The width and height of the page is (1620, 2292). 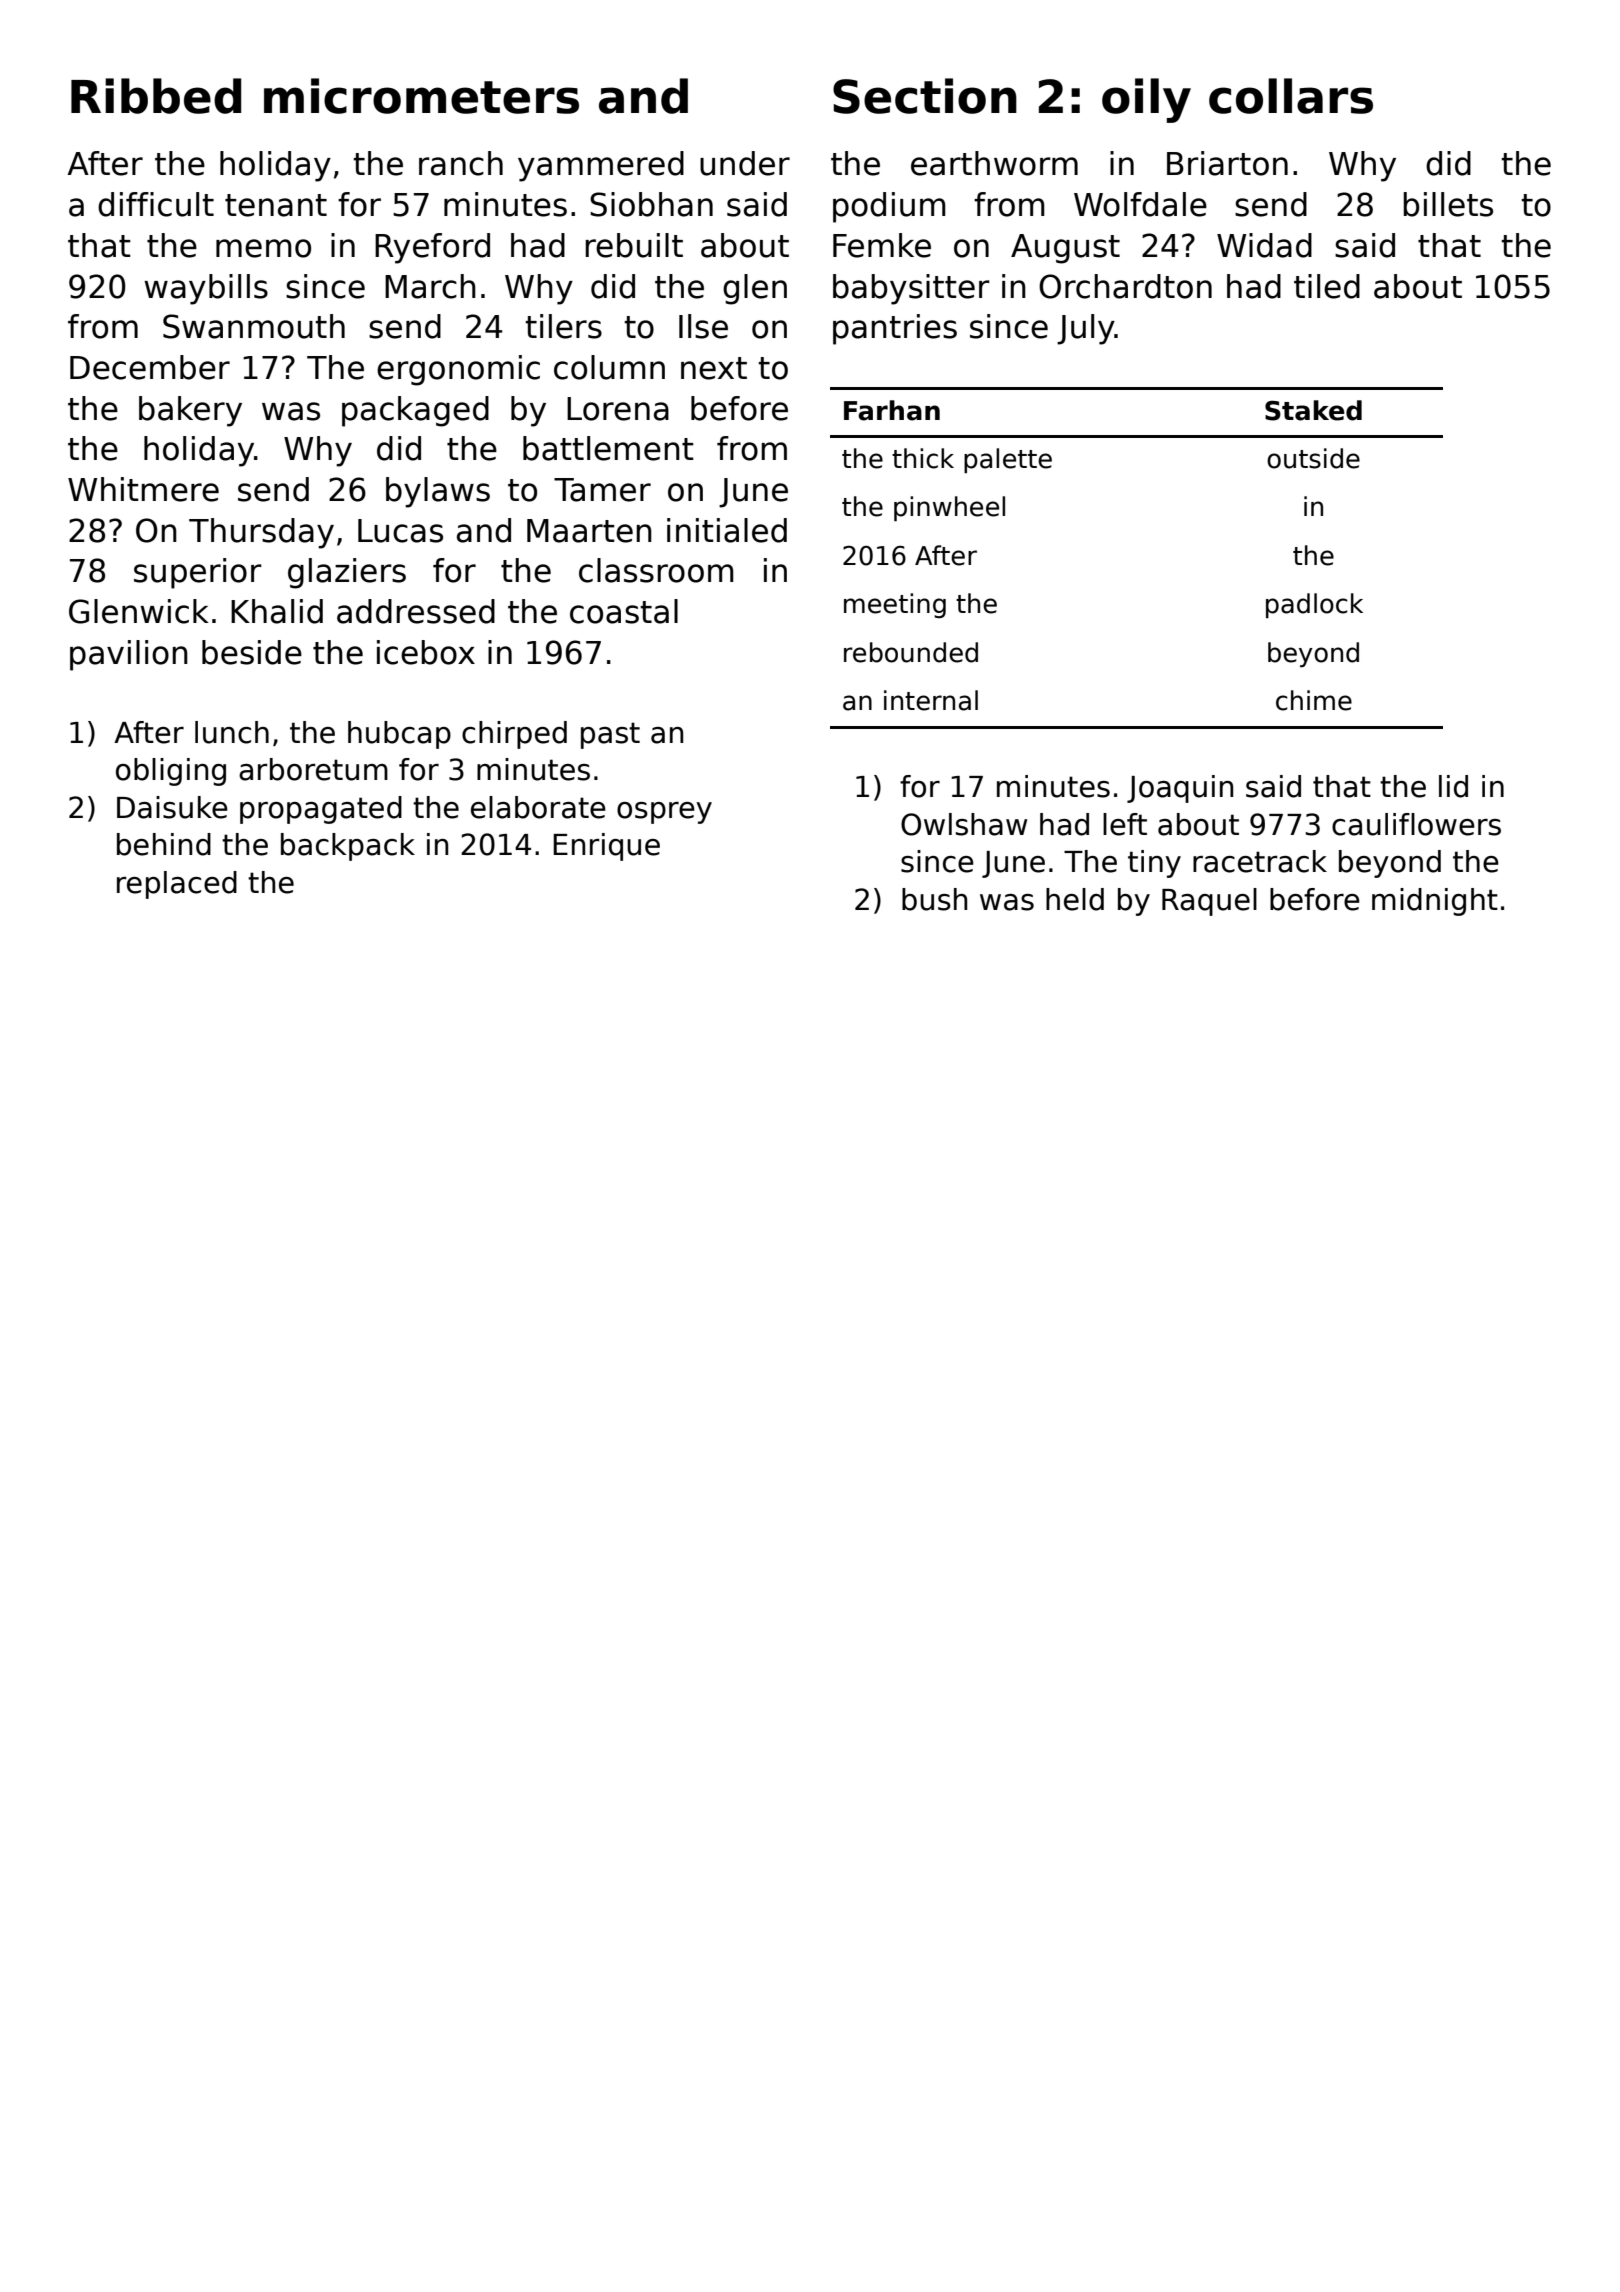 I want to click on lunch, so click(x=232, y=732).
